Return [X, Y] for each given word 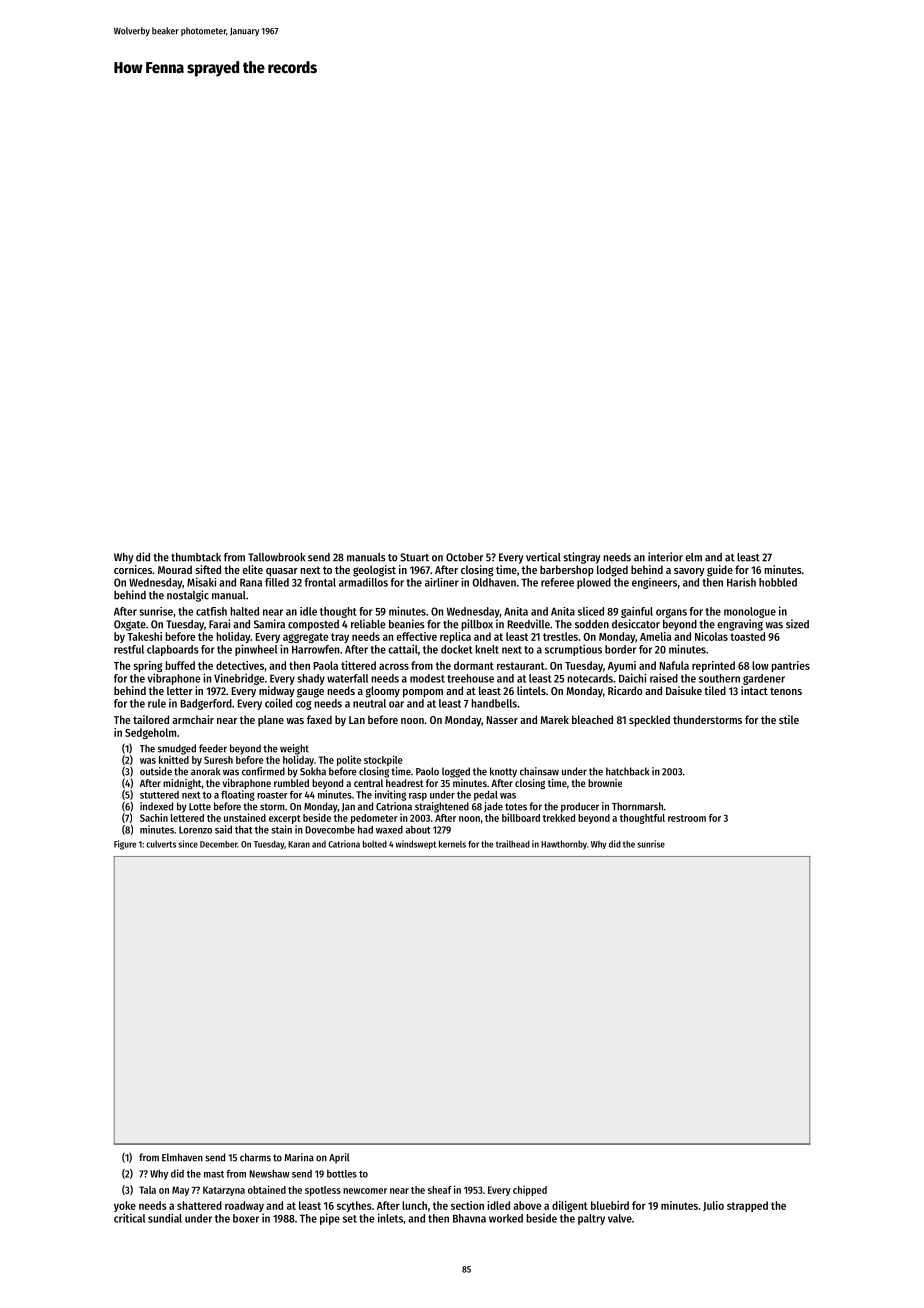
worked [506, 1218]
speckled [649, 721]
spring [148, 666]
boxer [246, 1218]
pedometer [374, 819]
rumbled [291, 783]
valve [620, 1218]
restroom [687, 818]
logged [456, 772]
